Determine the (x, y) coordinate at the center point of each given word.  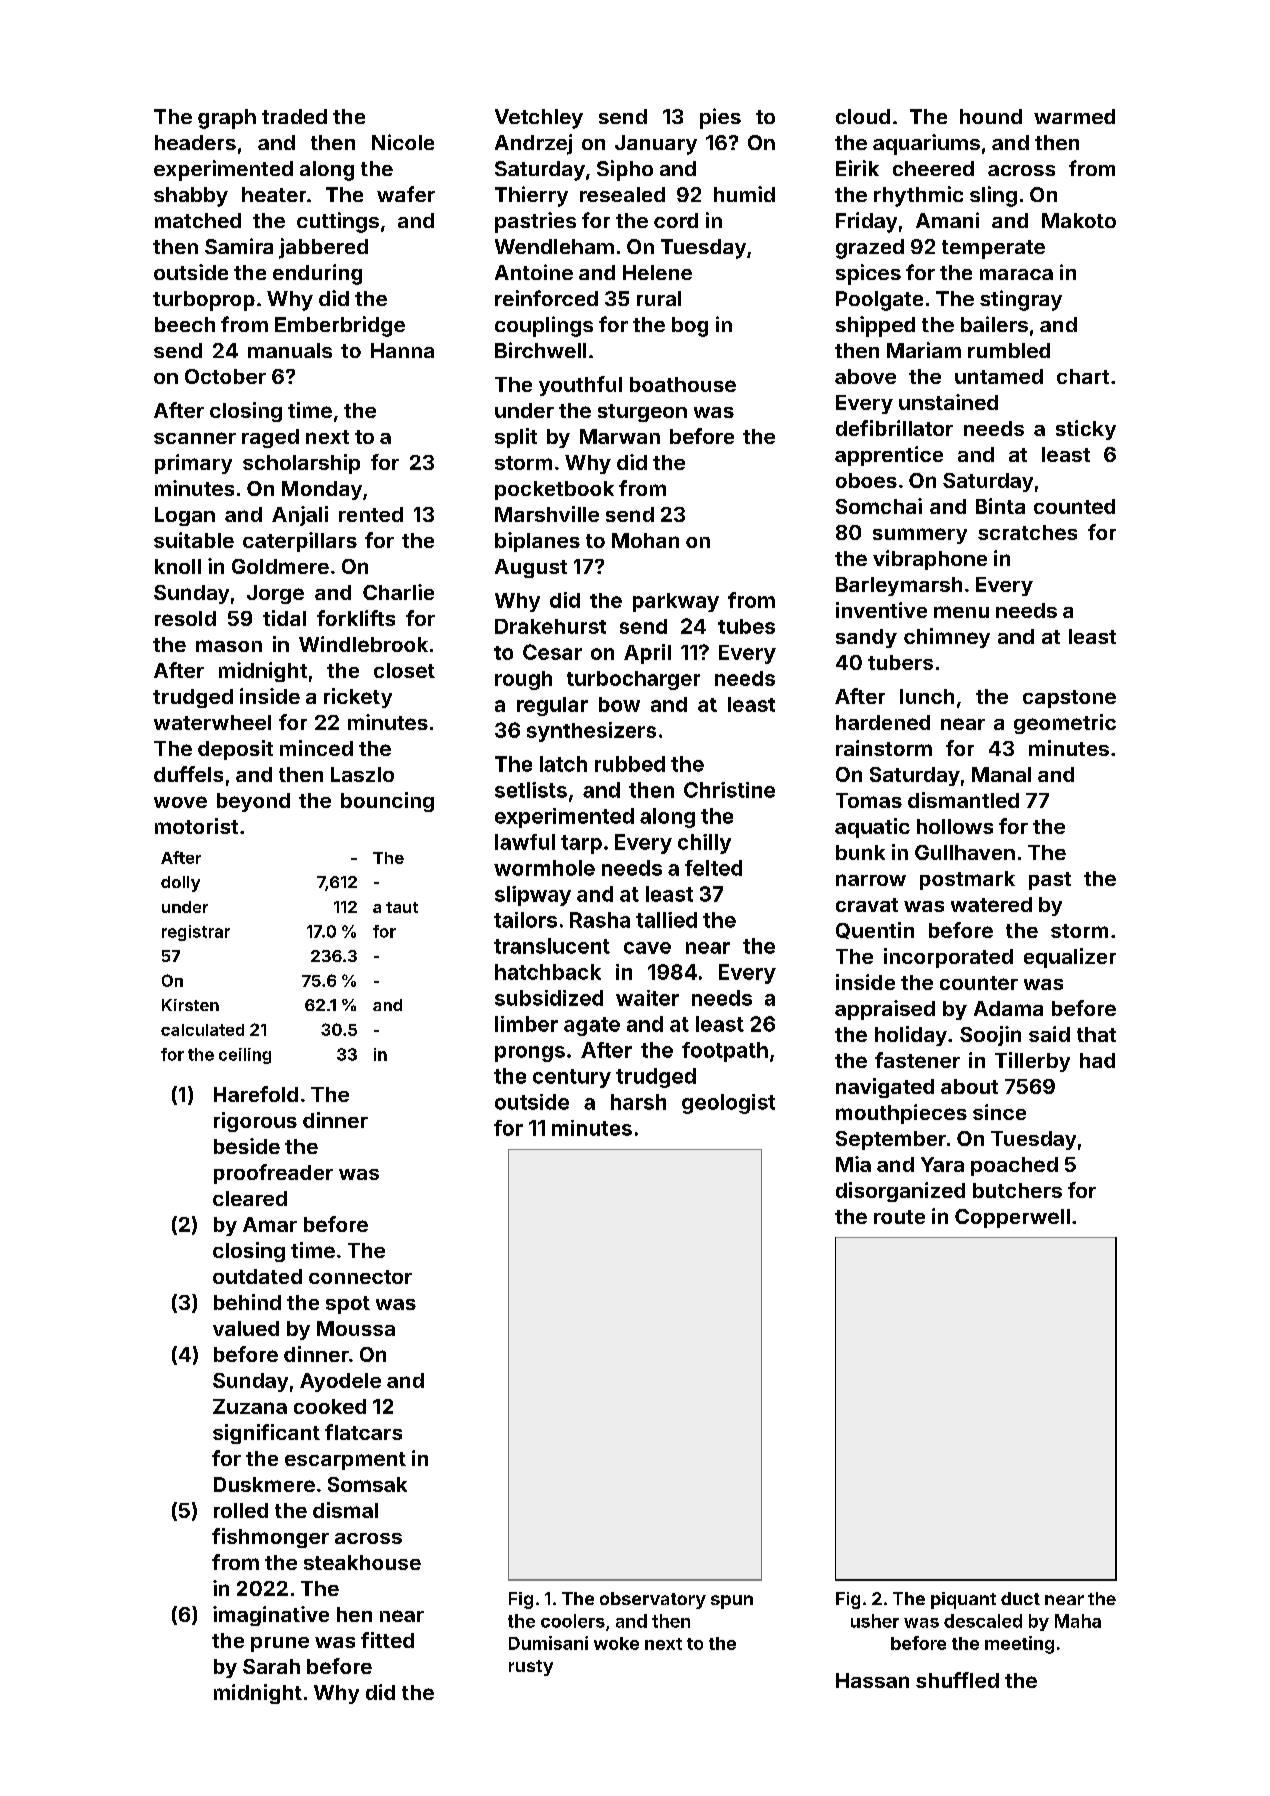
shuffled (957, 1680)
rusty (531, 1668)
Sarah (271, 1666)
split (516, 438)
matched (198, 220)
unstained (948, 402)
